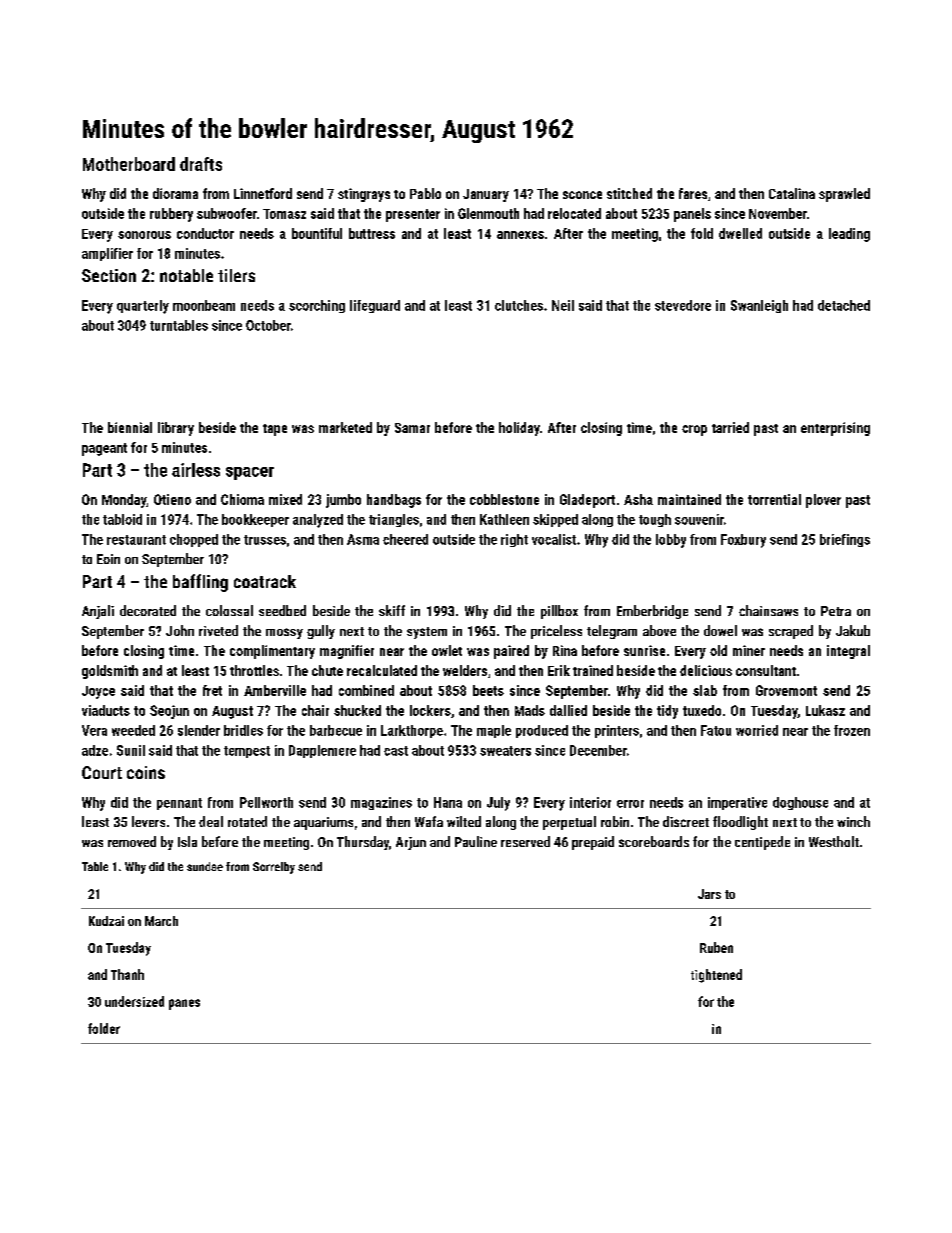 The image size is (952, 1233). What do you see at coordinates (266, 802) in the page?
I see `Pellworth` at bounding box center [266, 802].
